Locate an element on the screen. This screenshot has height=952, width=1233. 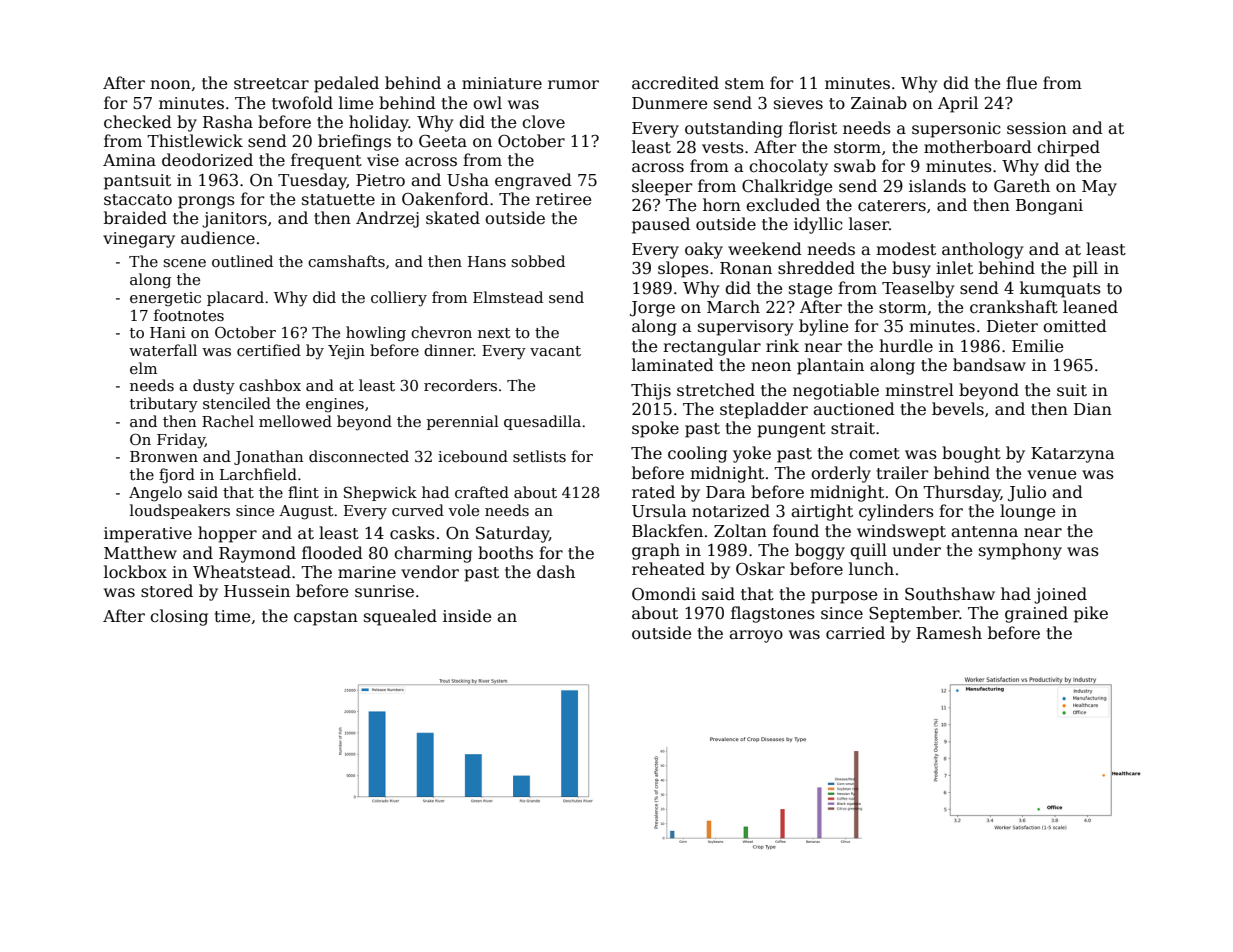
supersonic is located at coordinates (956, 130).
